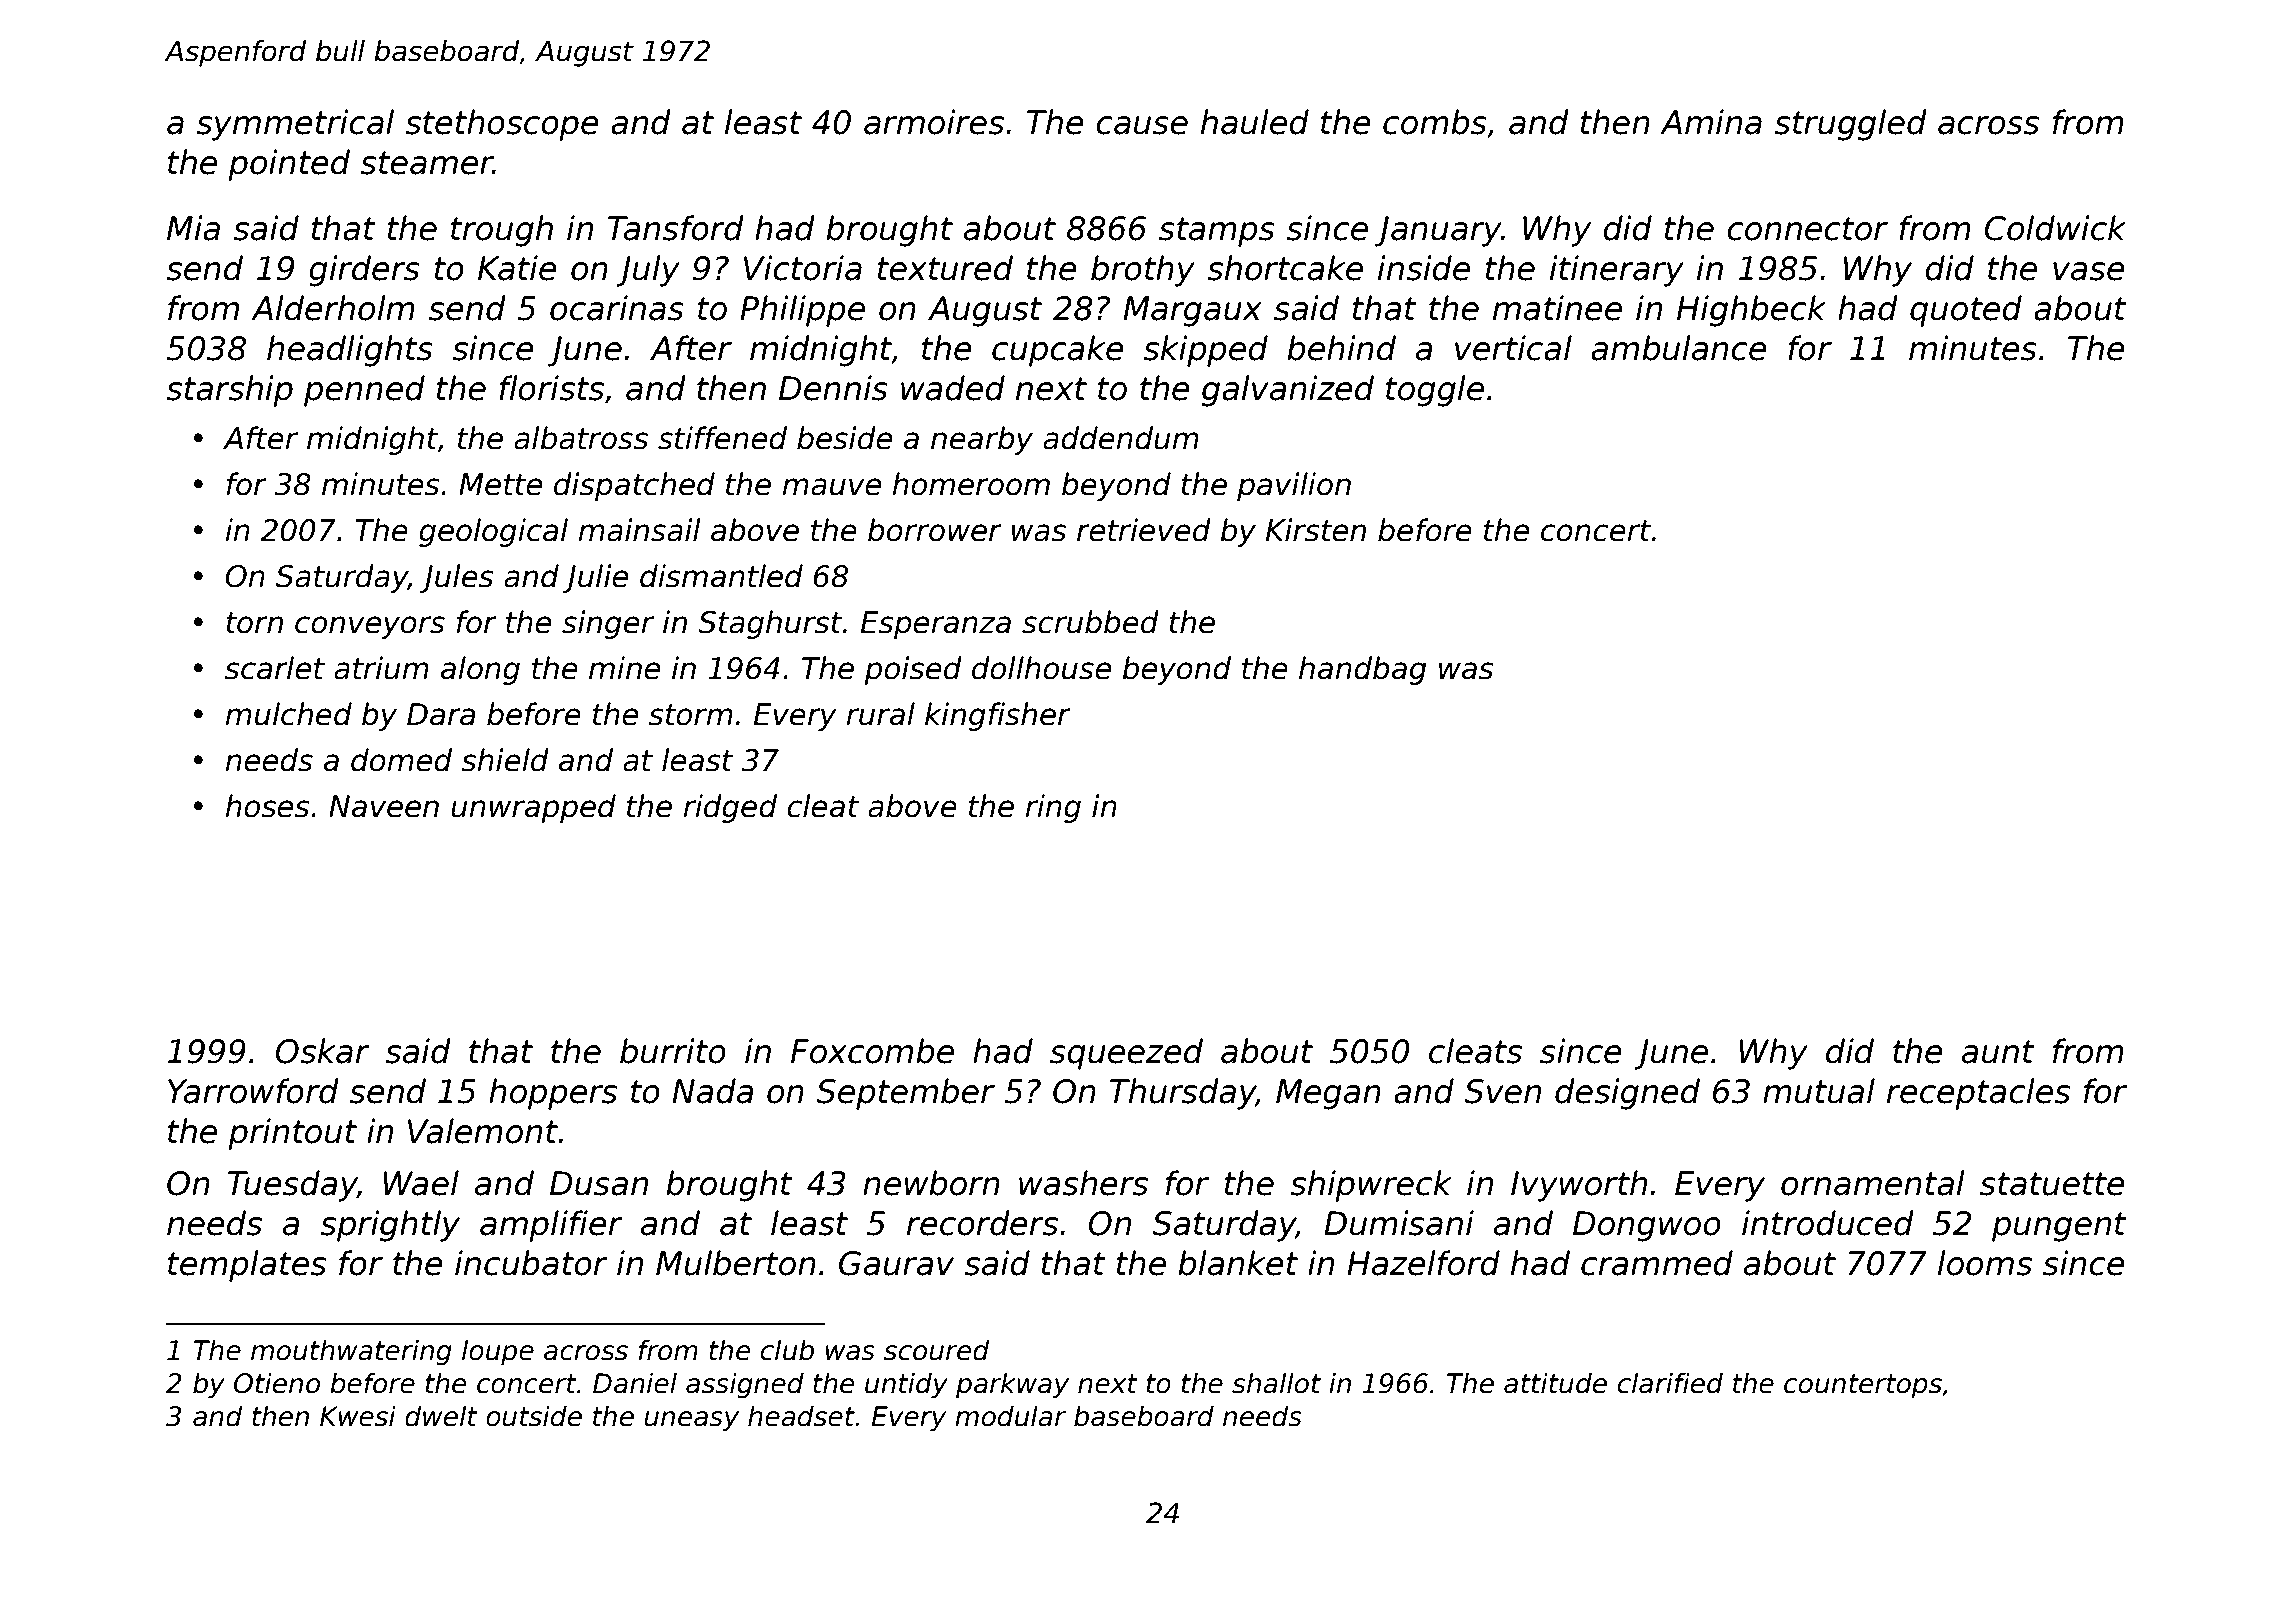 The width and height of the screenshot is (2292, 1620). What do you see at coordinates (1121, 438) in the screenshot?
I see `addendum` at bounding box center [1121, 438].
